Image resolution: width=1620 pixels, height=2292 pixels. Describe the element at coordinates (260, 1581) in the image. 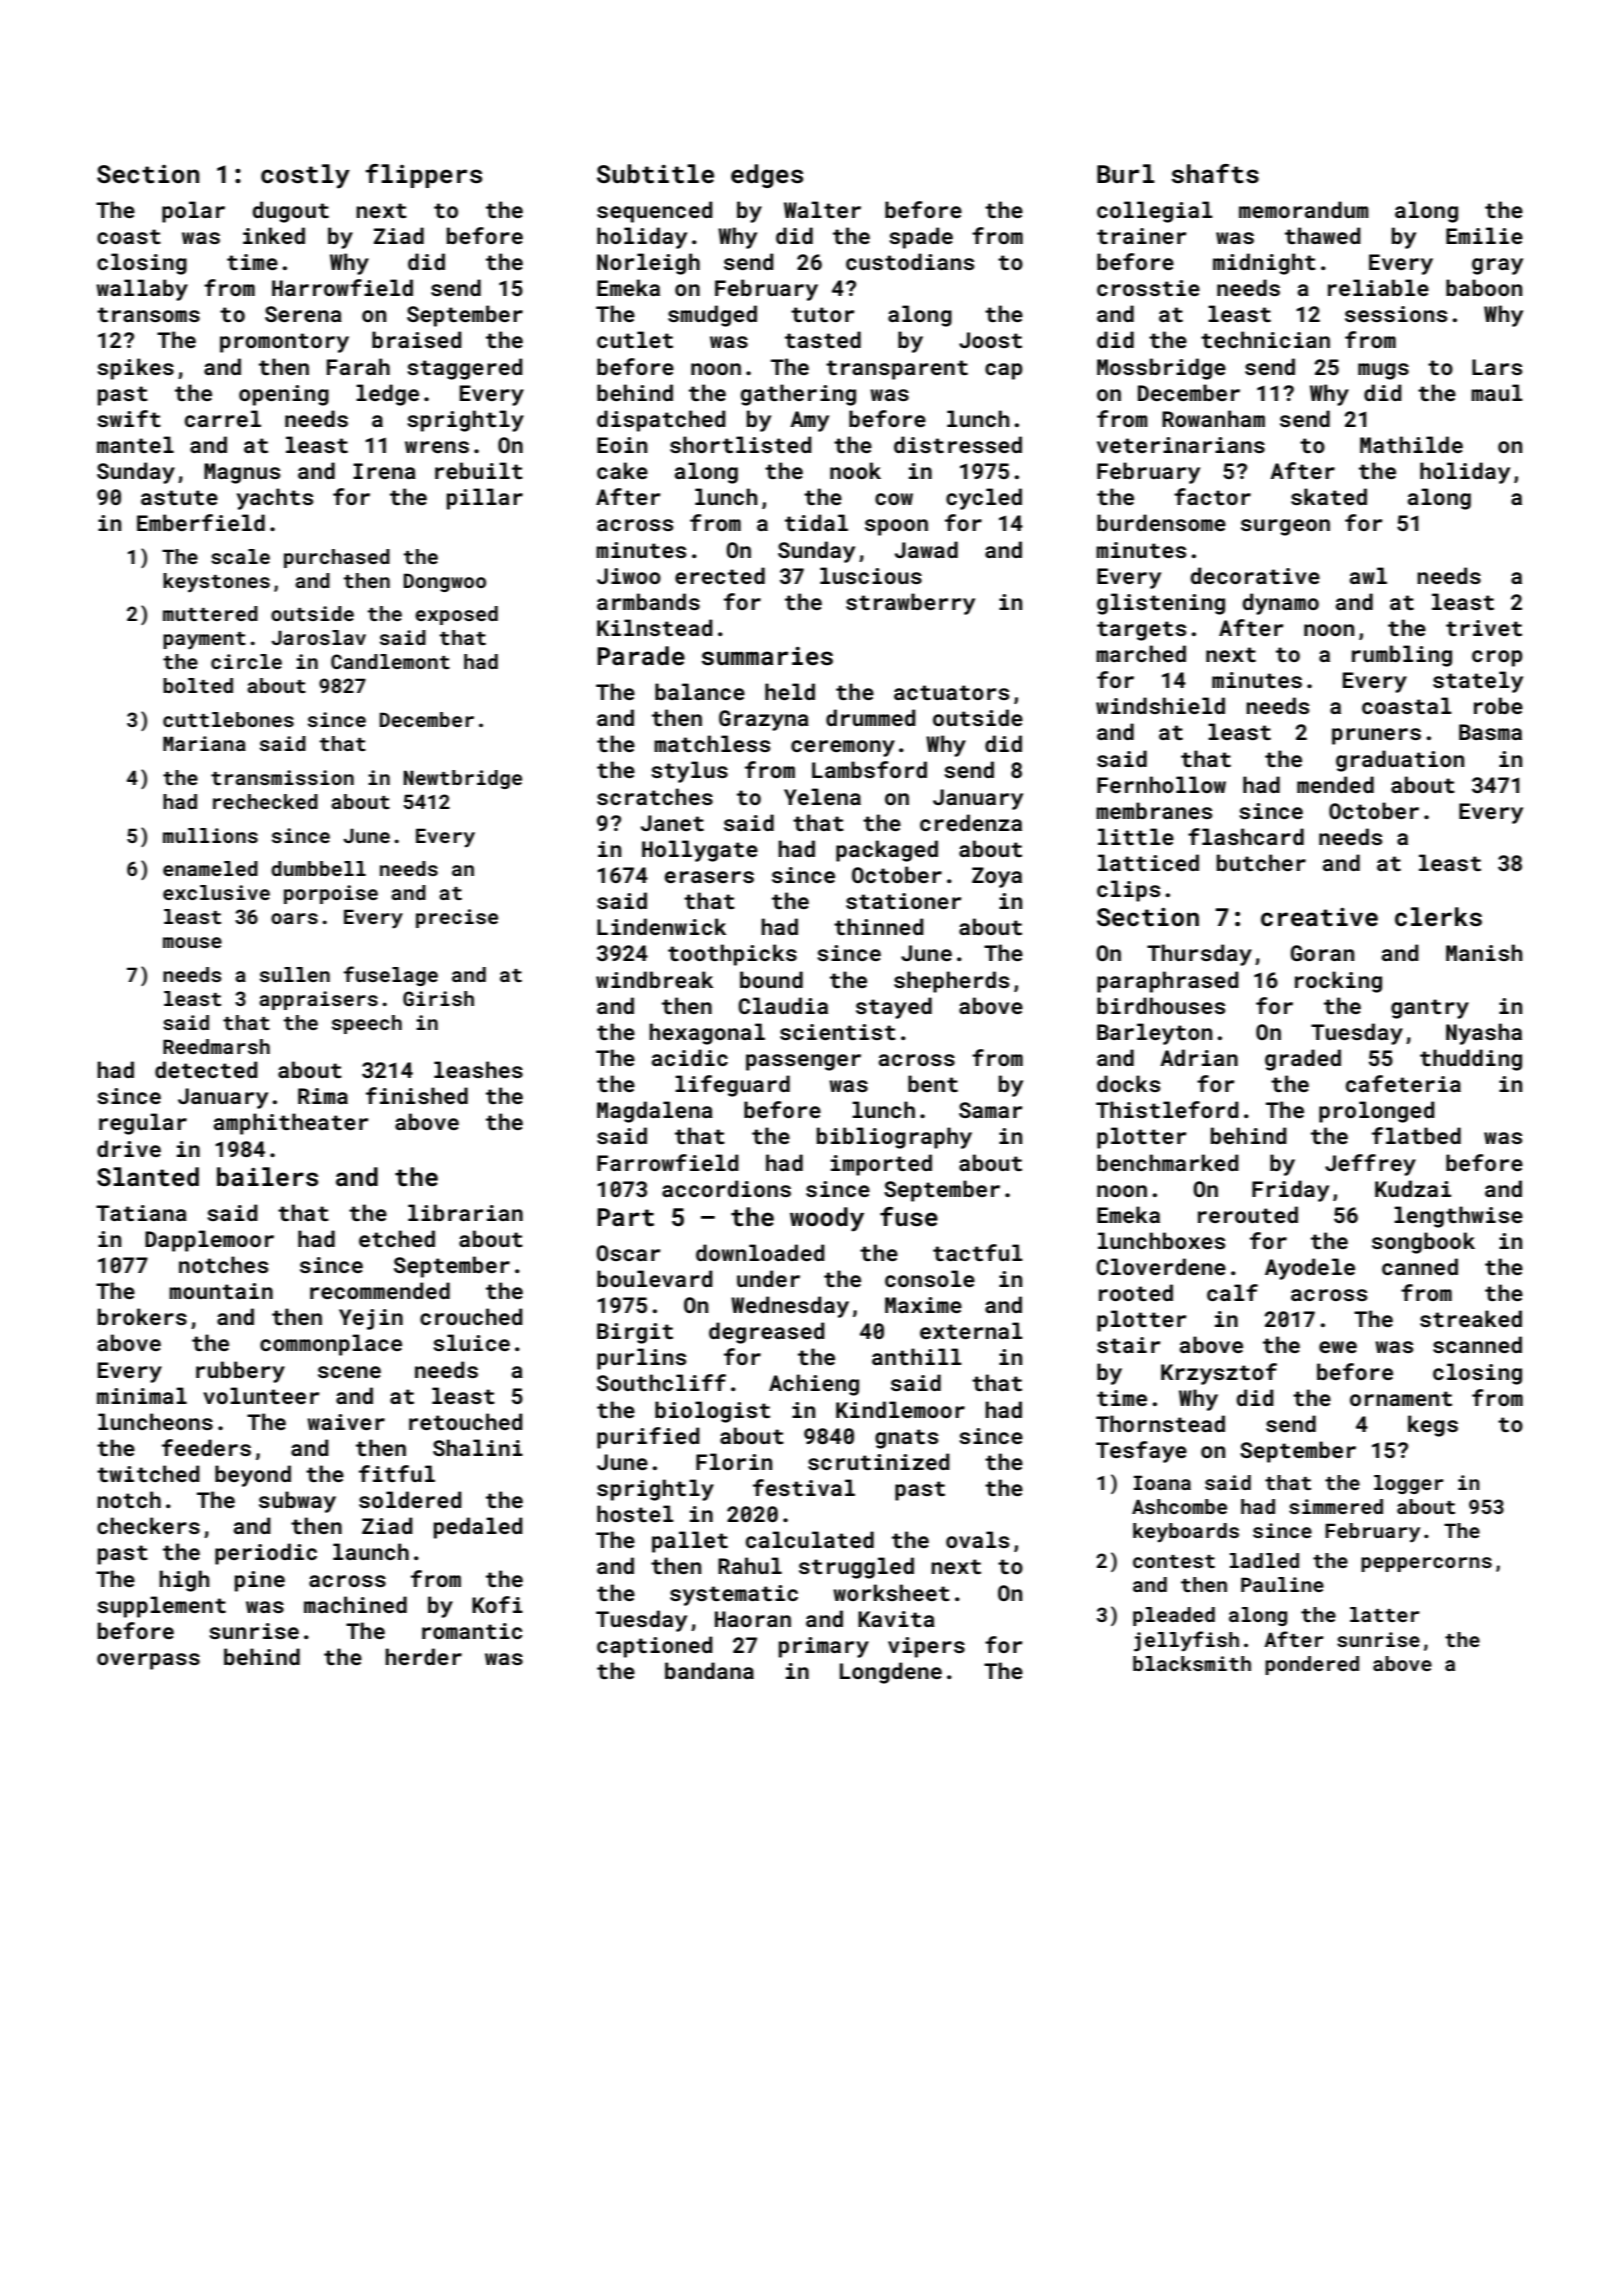

I see `pine` at that location.
